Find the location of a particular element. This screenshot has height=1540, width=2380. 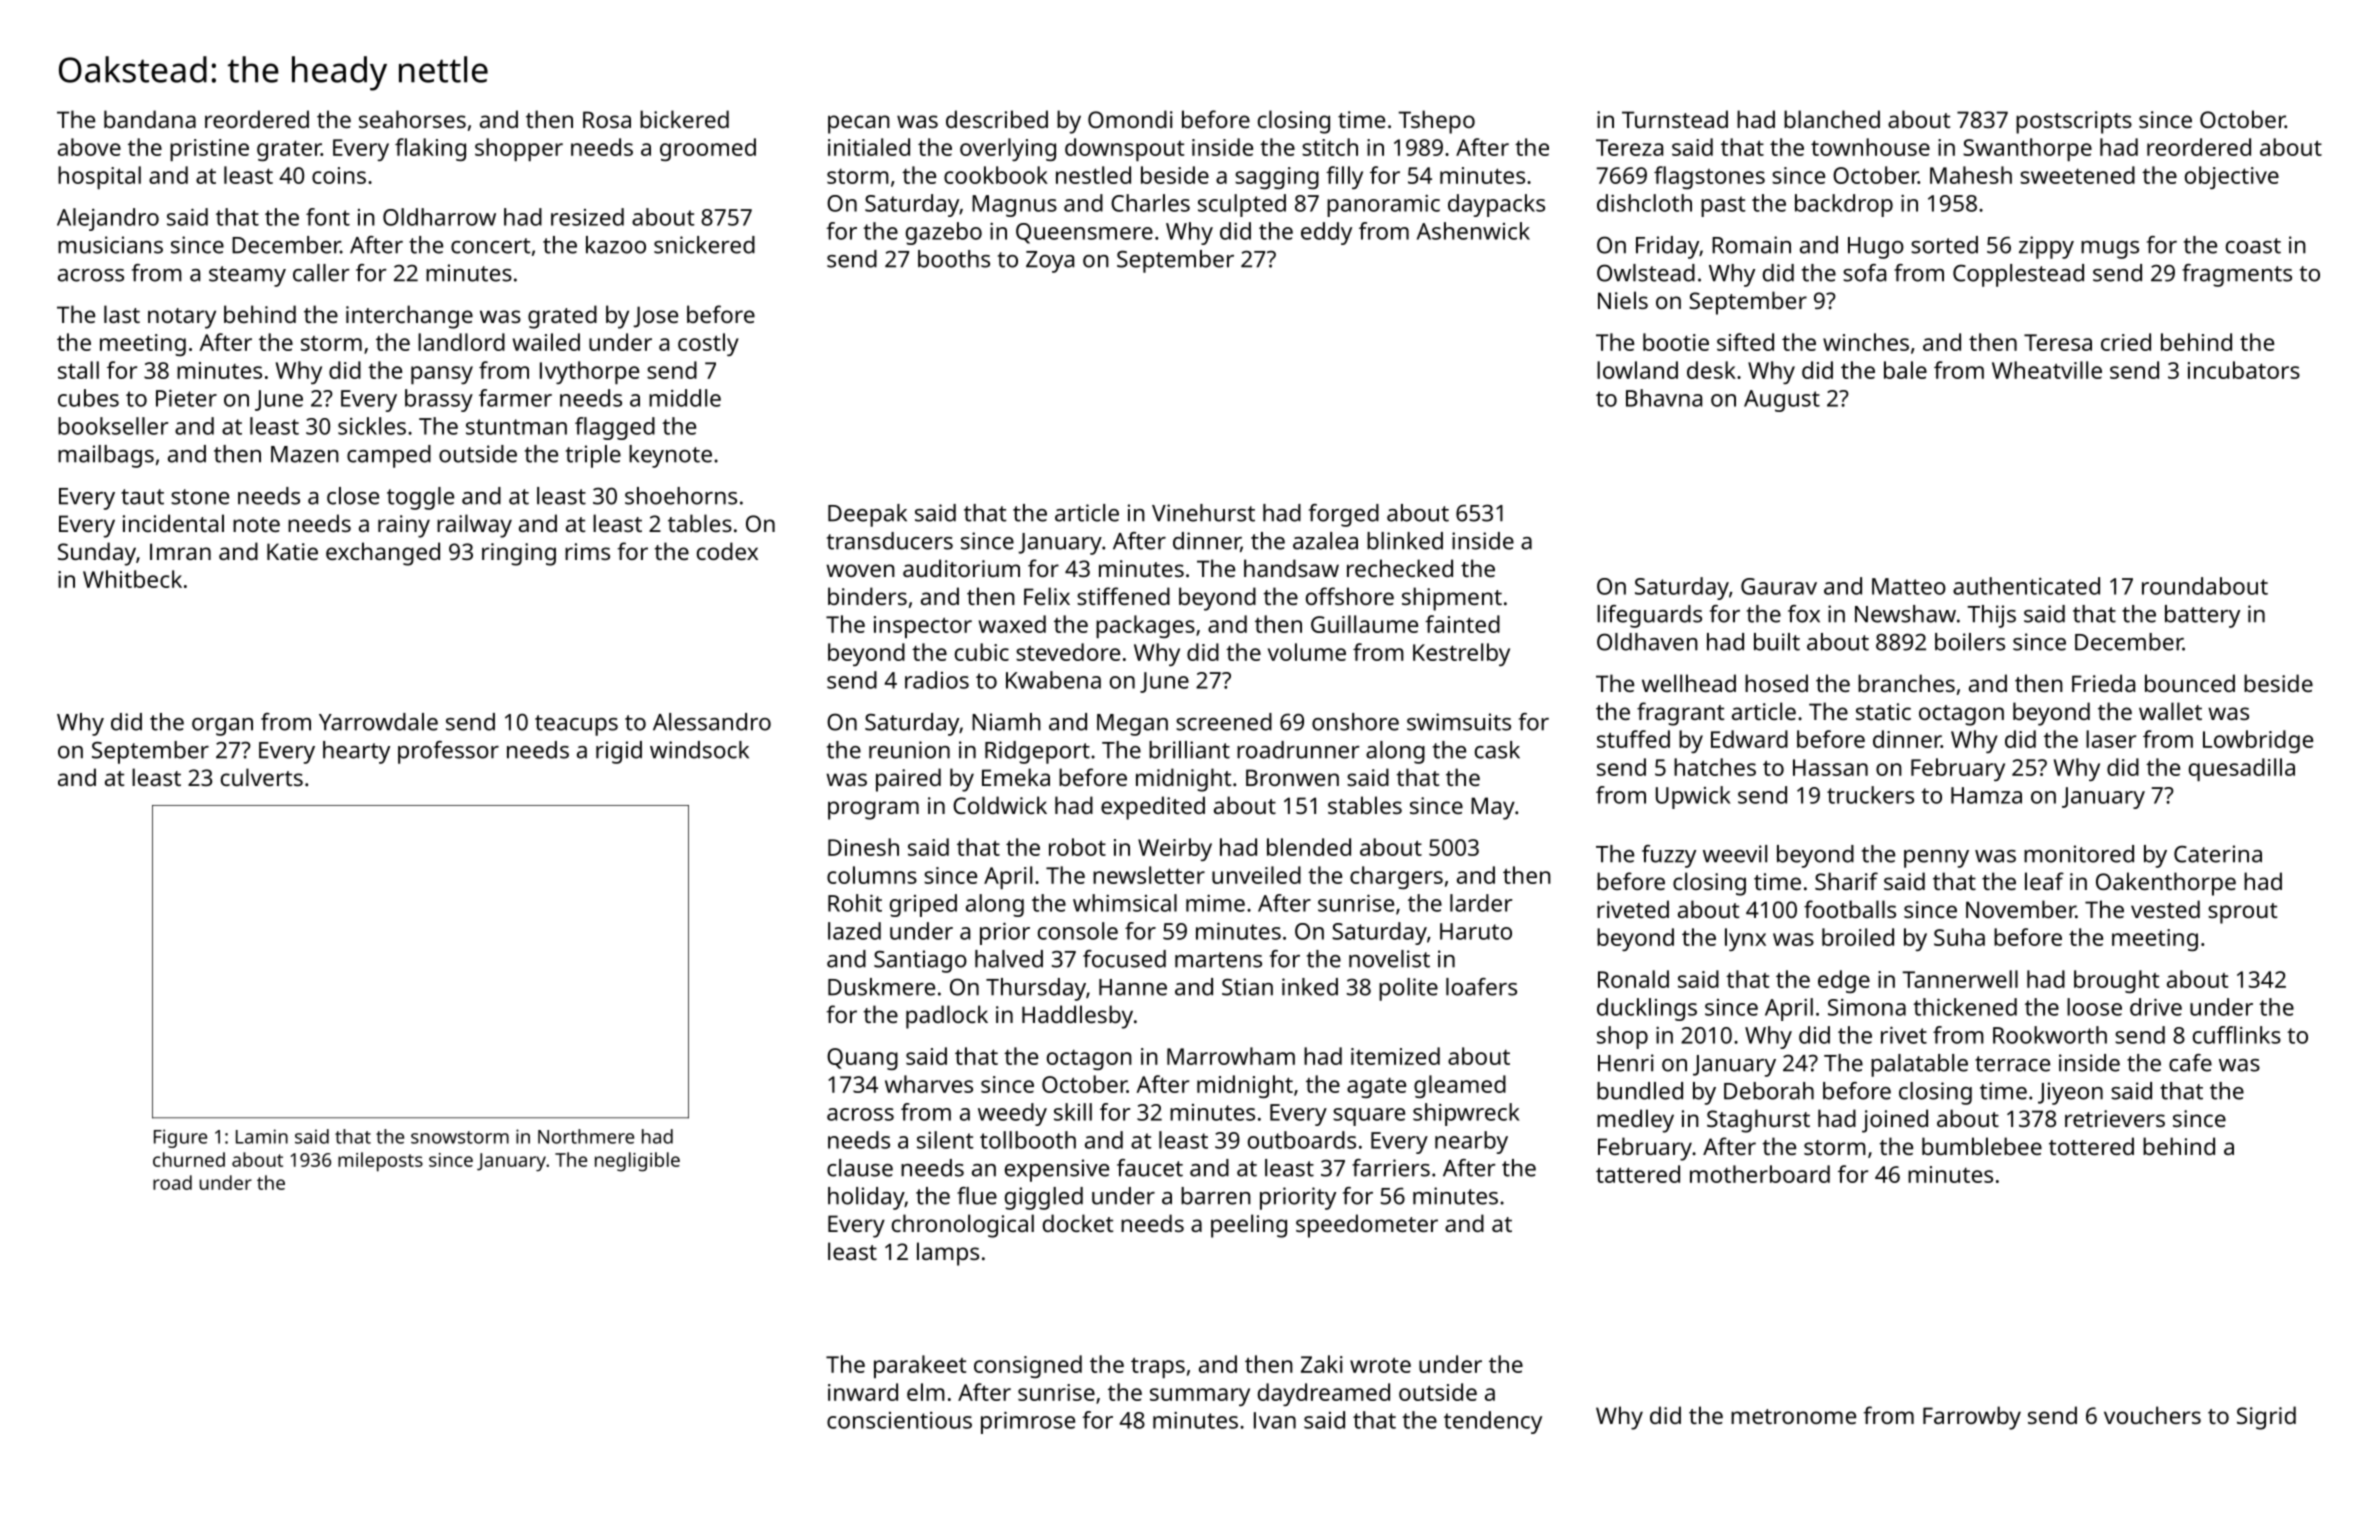

forged is located at coordinates (1344, 515).
